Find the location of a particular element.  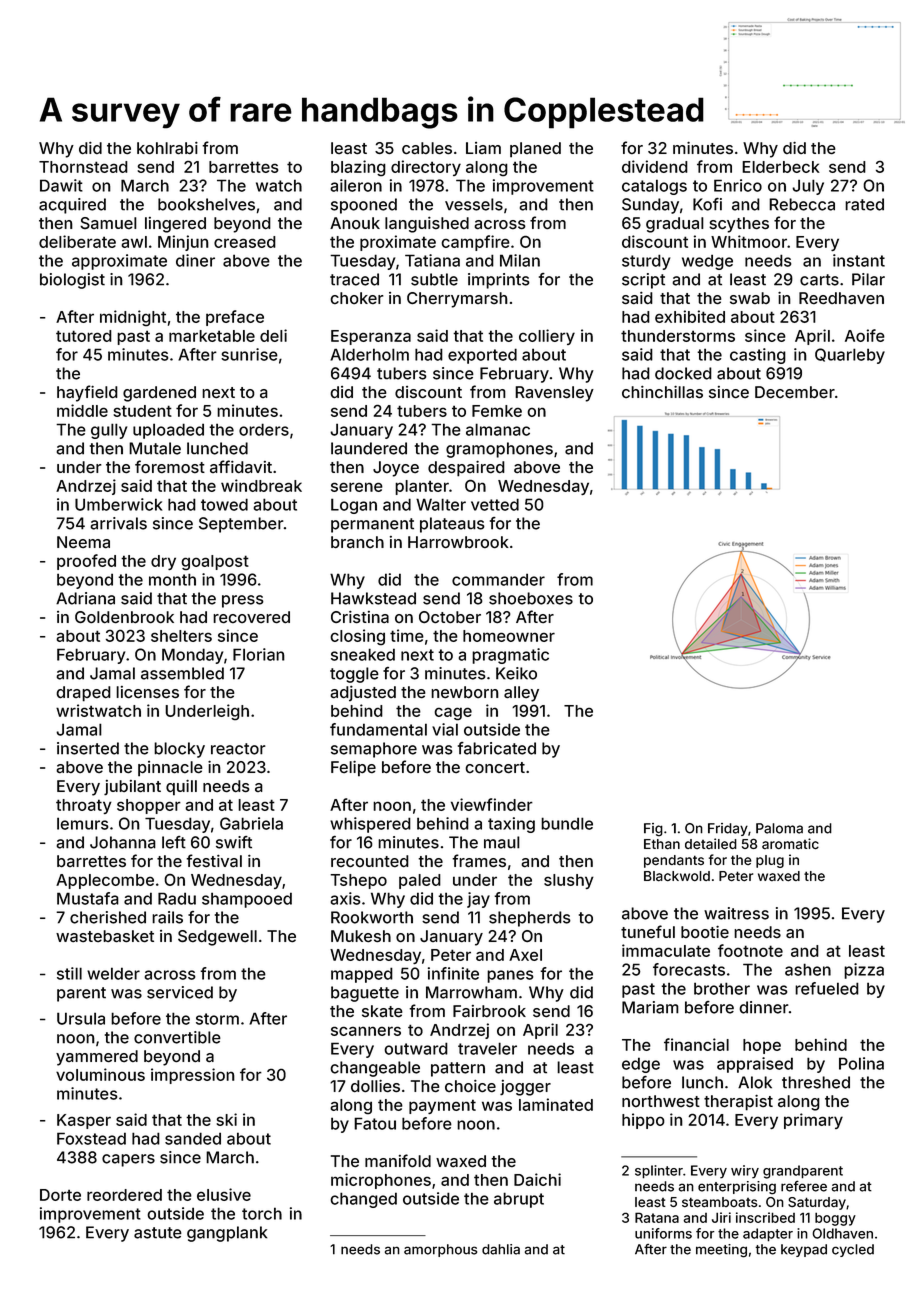

shampooed is located at coordinates (247, 900).
